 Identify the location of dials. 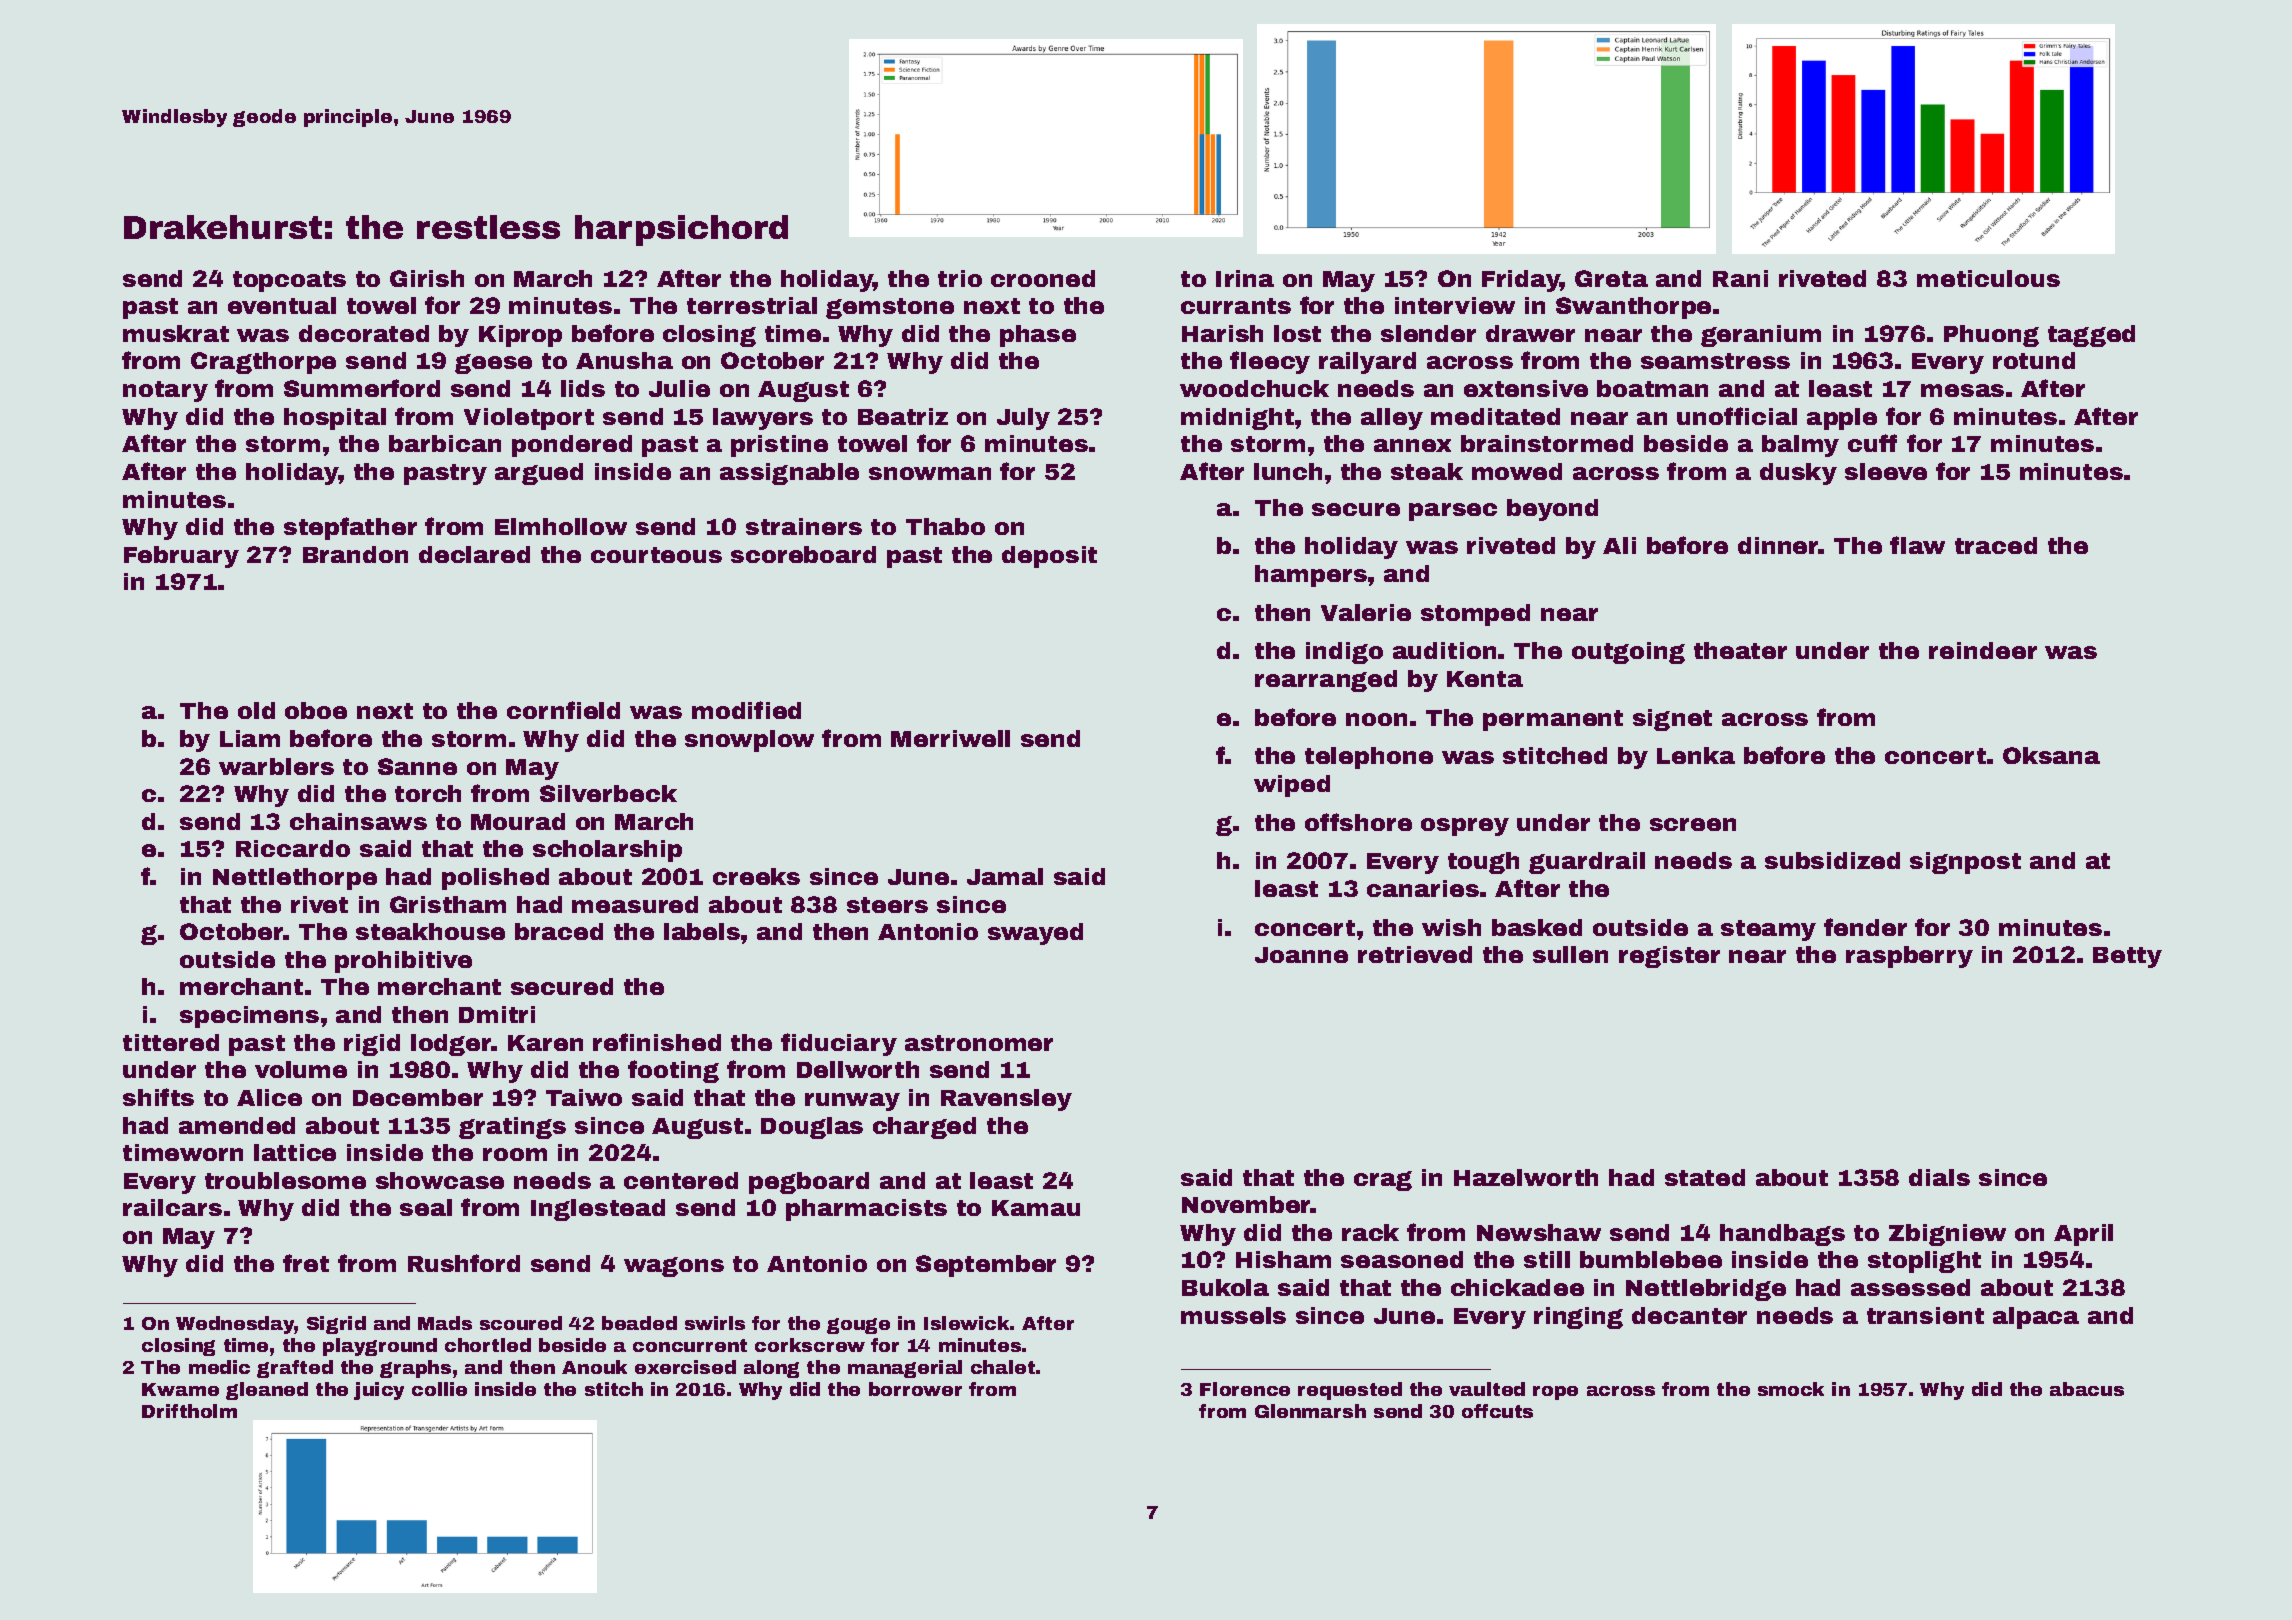
(1939, 1177).
